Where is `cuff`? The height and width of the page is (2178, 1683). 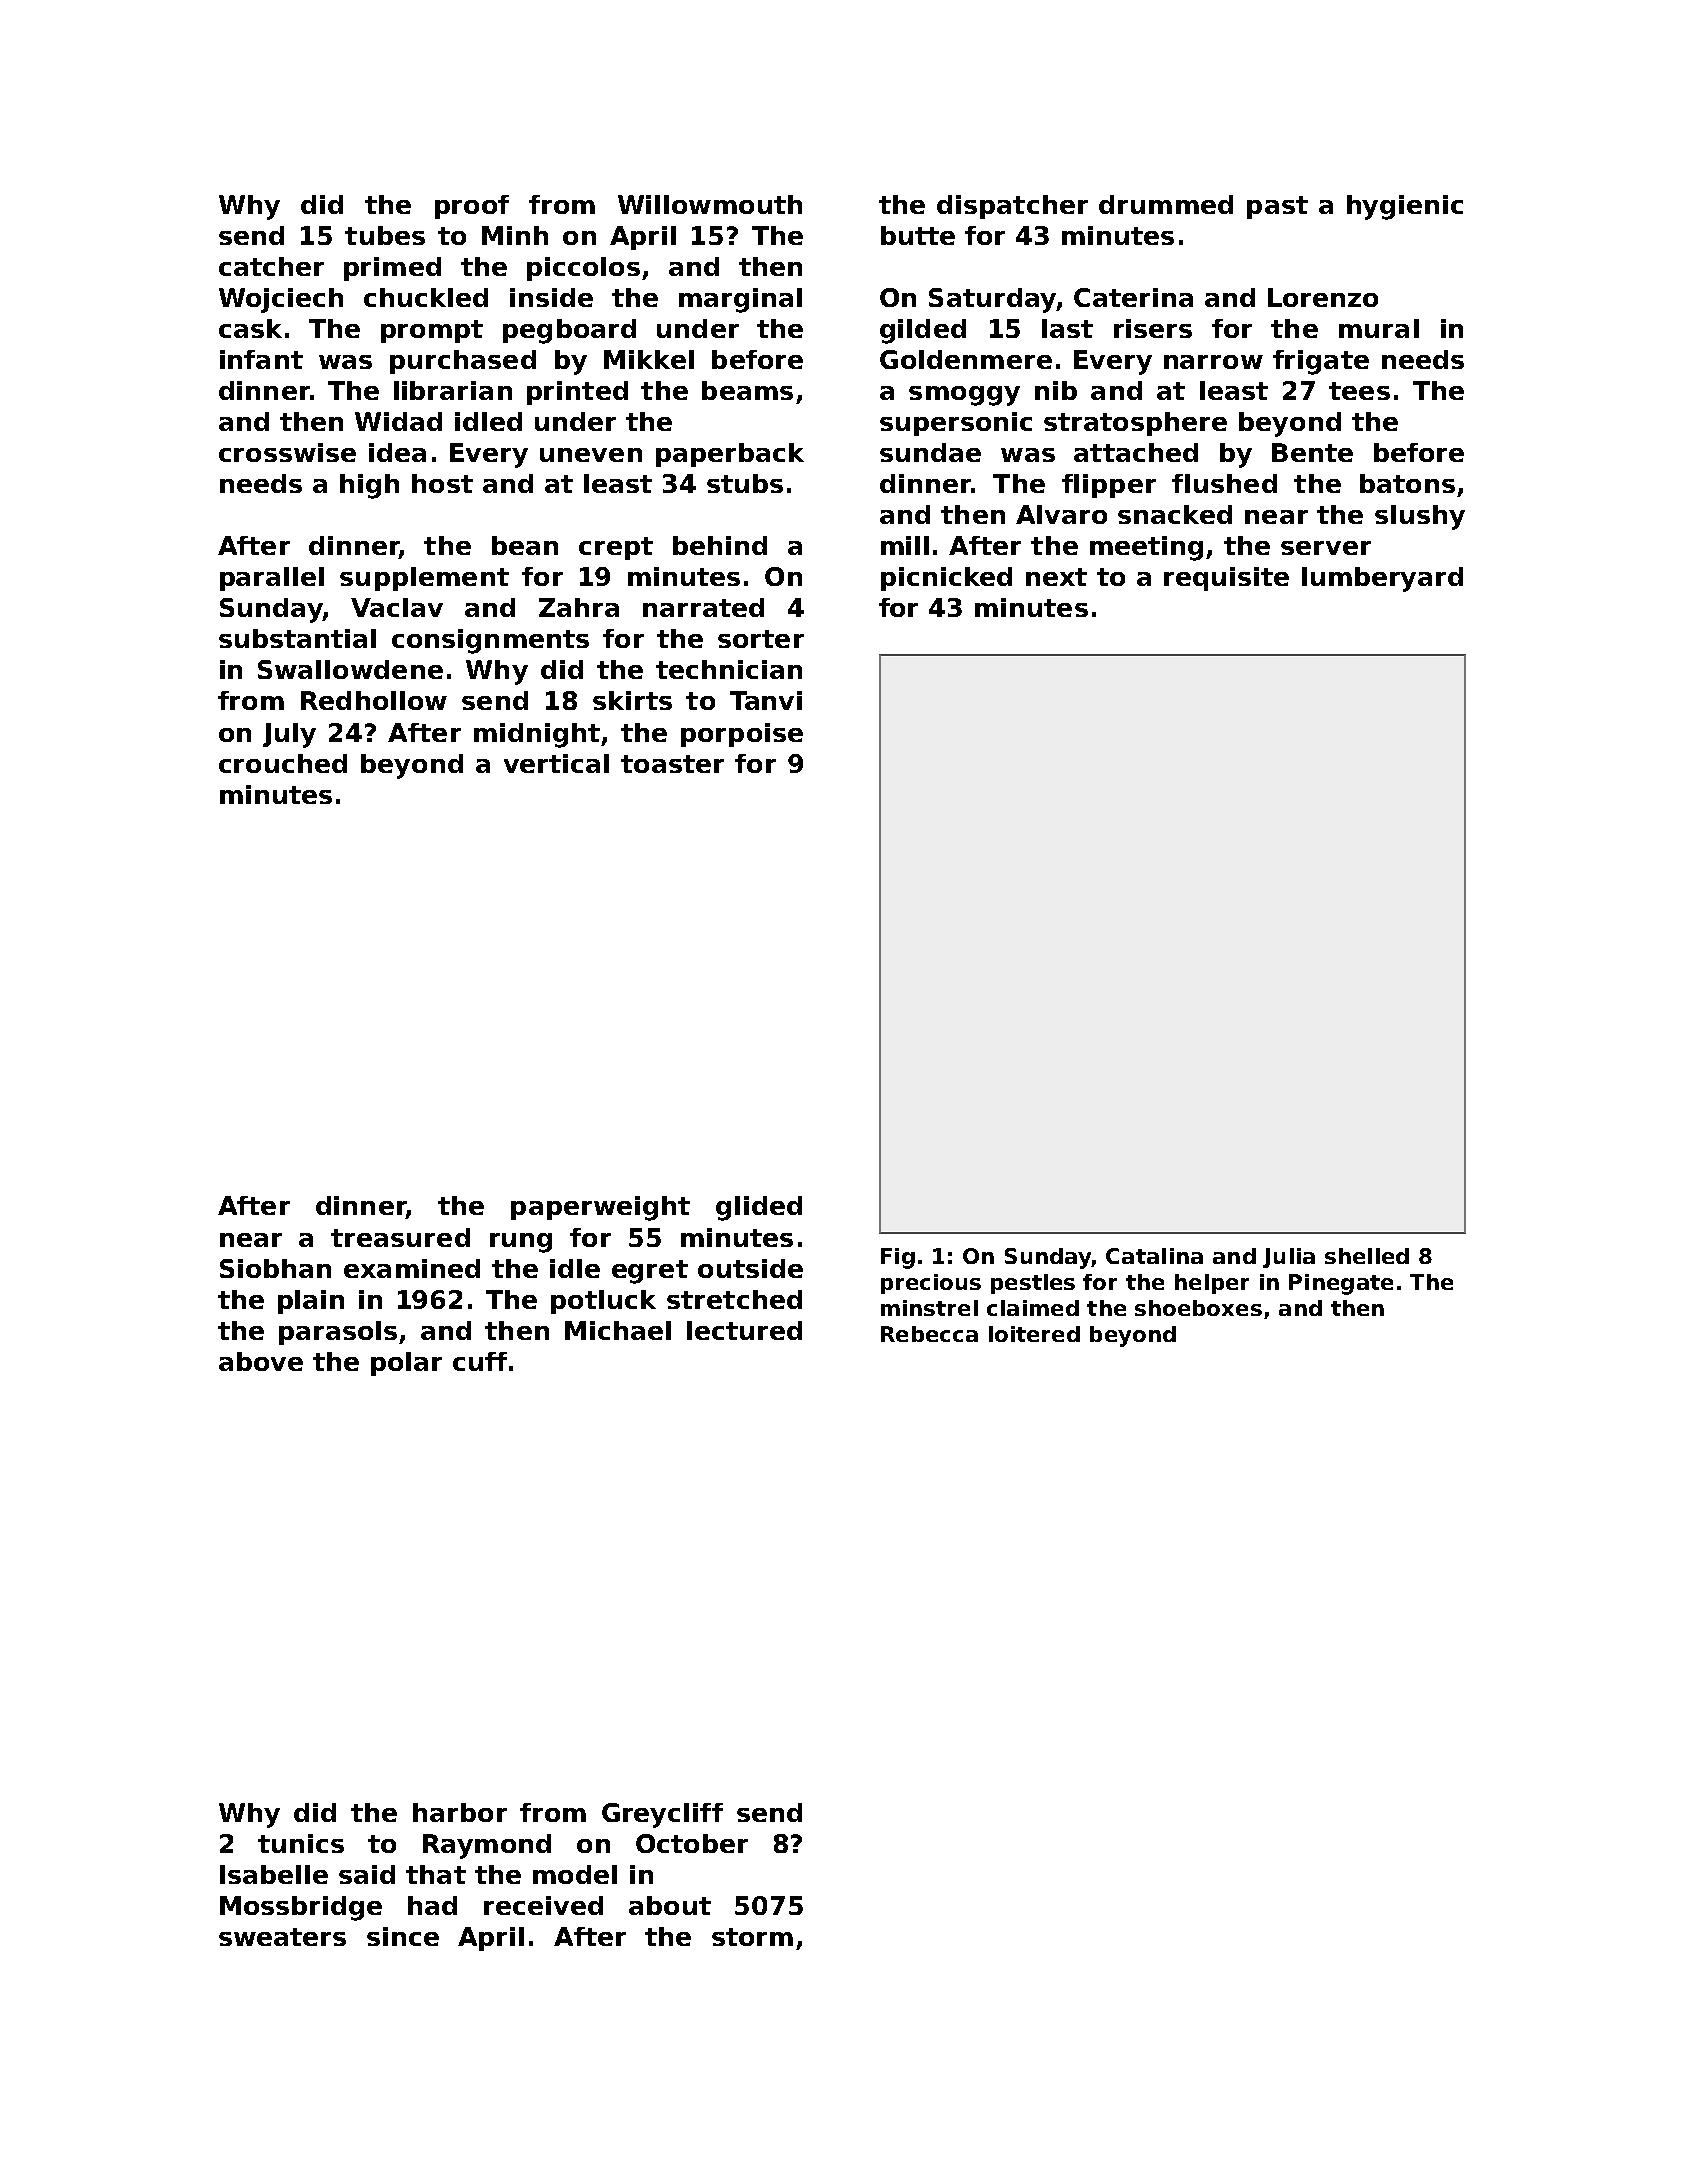
cuff is located at coordinates (480, 1361).
